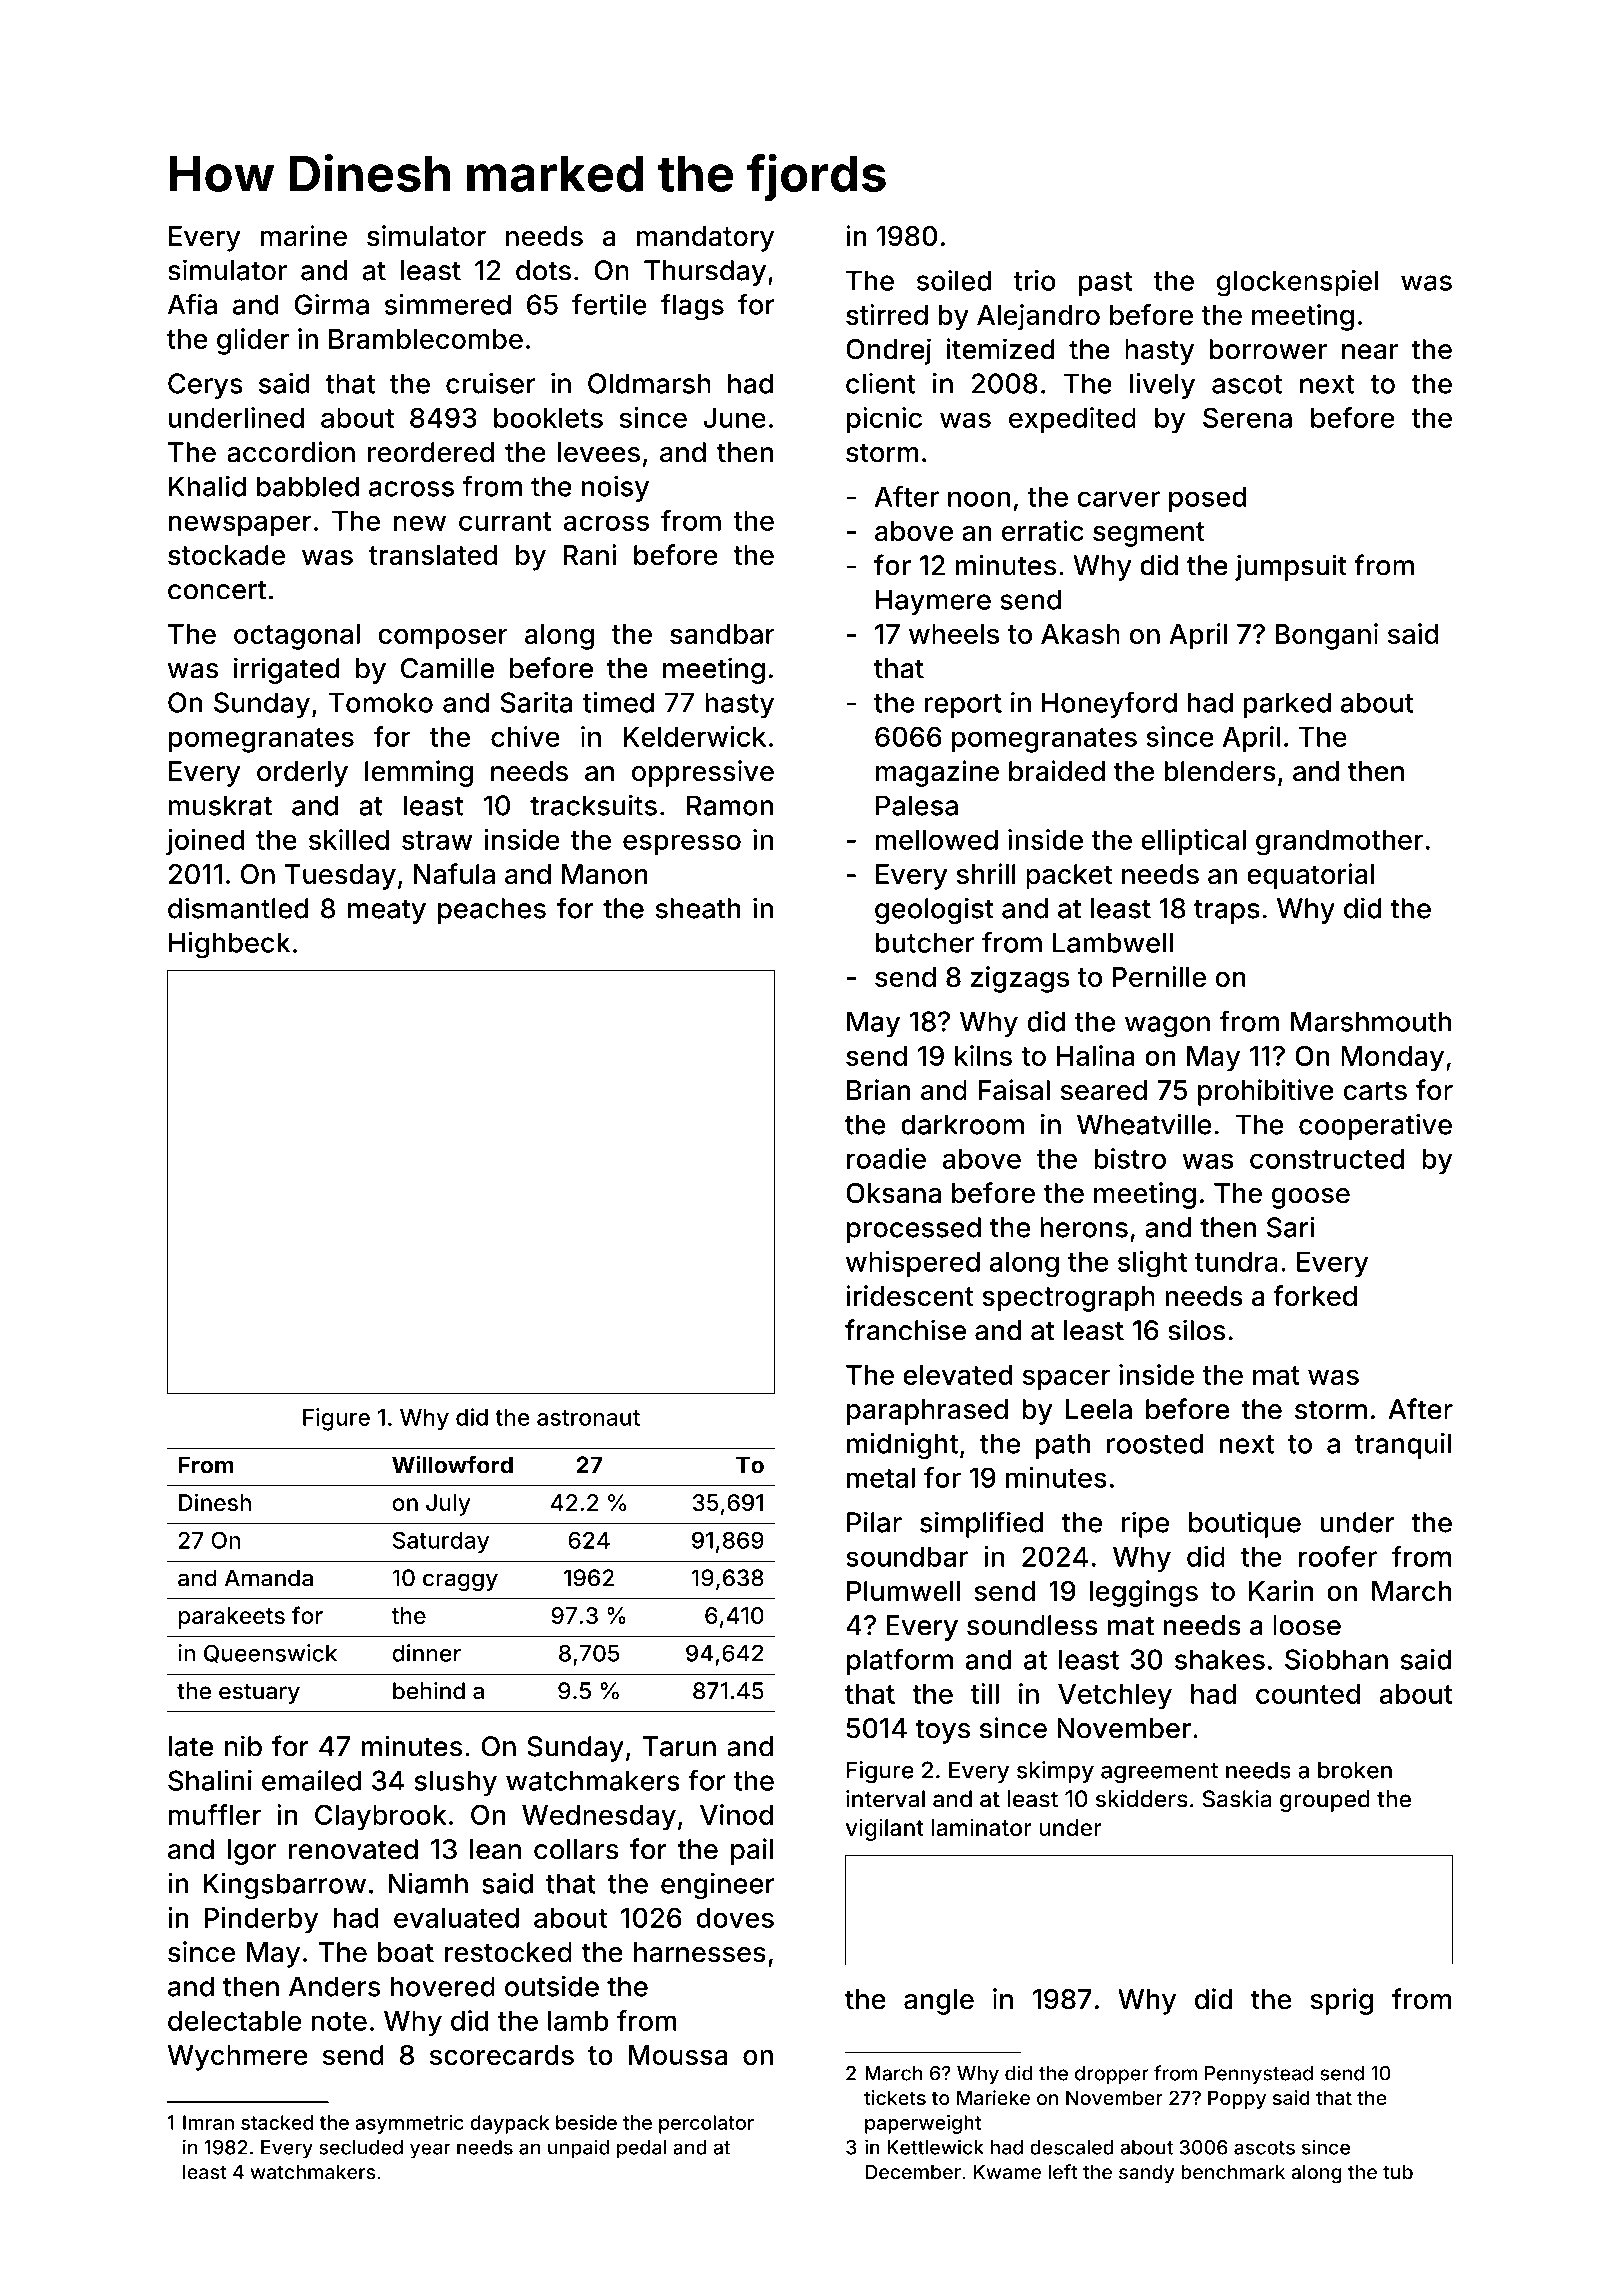  Describe the element at coordinates (1227, 912) in the page. I see `traps` at that location.
